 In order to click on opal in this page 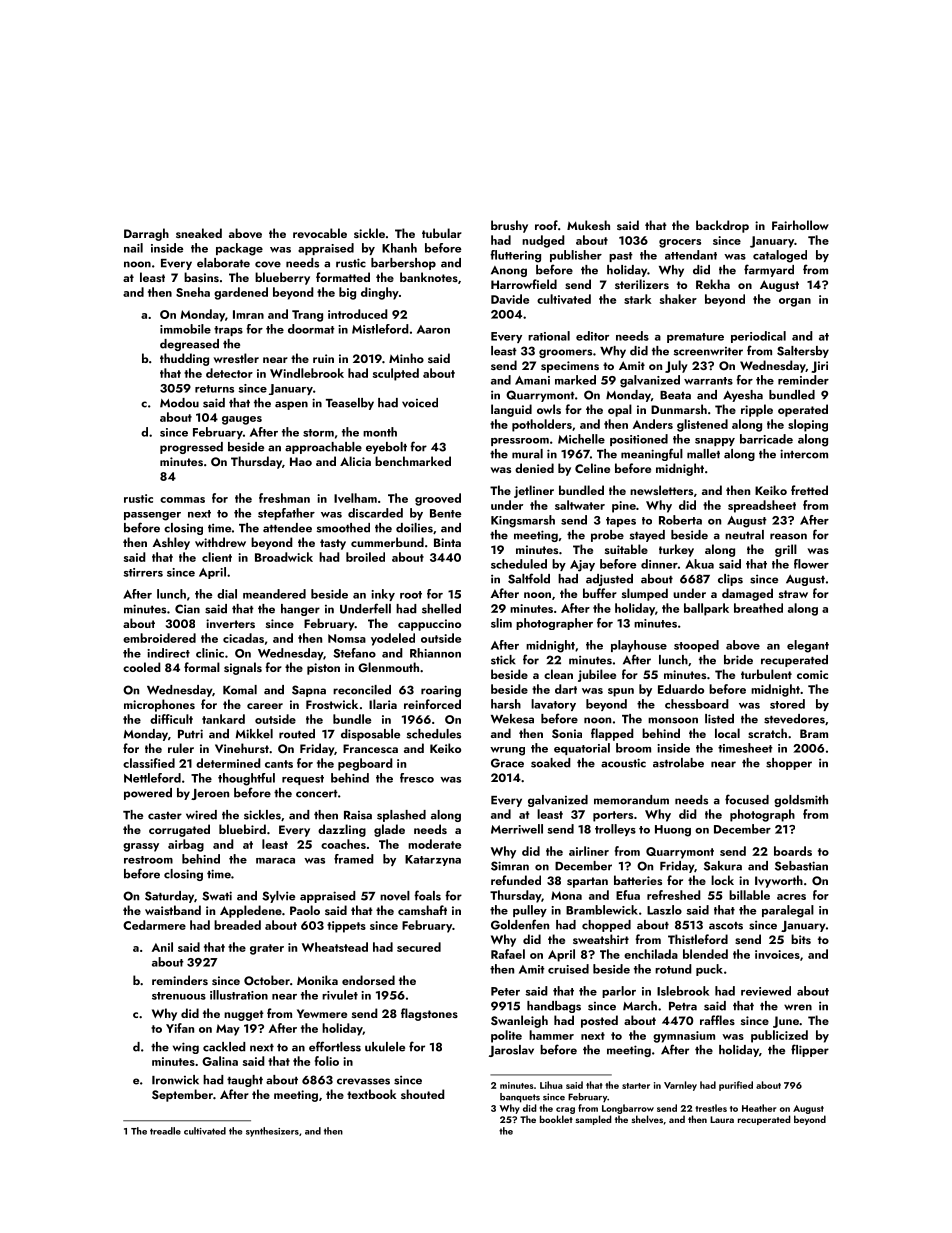, I will do `click(620, 410)`.
